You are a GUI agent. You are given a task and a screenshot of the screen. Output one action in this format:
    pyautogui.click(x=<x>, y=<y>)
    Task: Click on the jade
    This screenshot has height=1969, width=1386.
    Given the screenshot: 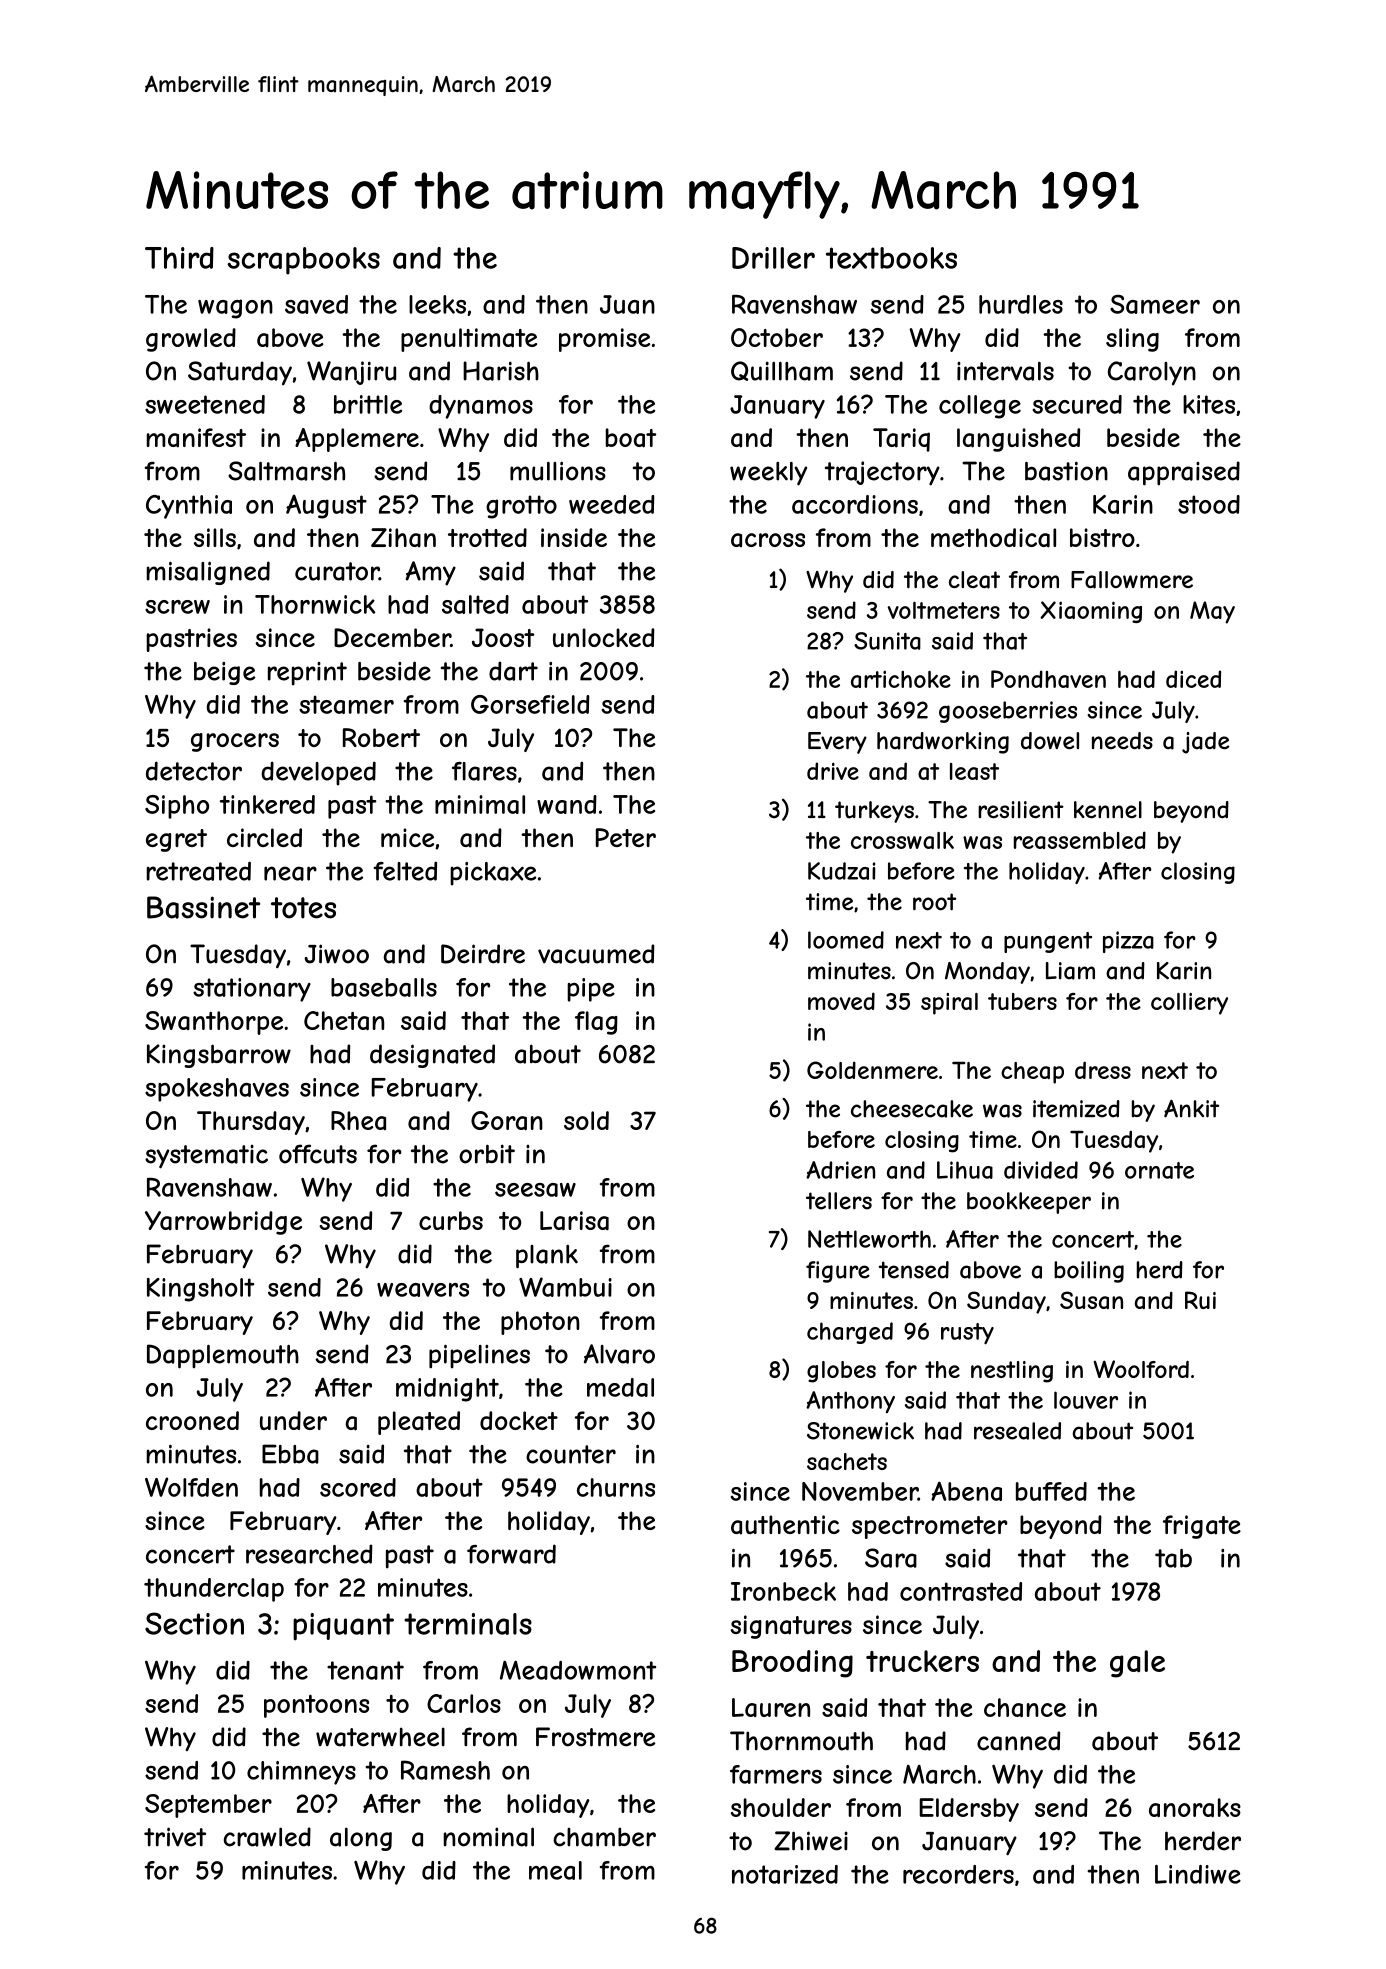 What is the action you would take?
    pyautogui.click(x=1205, y=743)
